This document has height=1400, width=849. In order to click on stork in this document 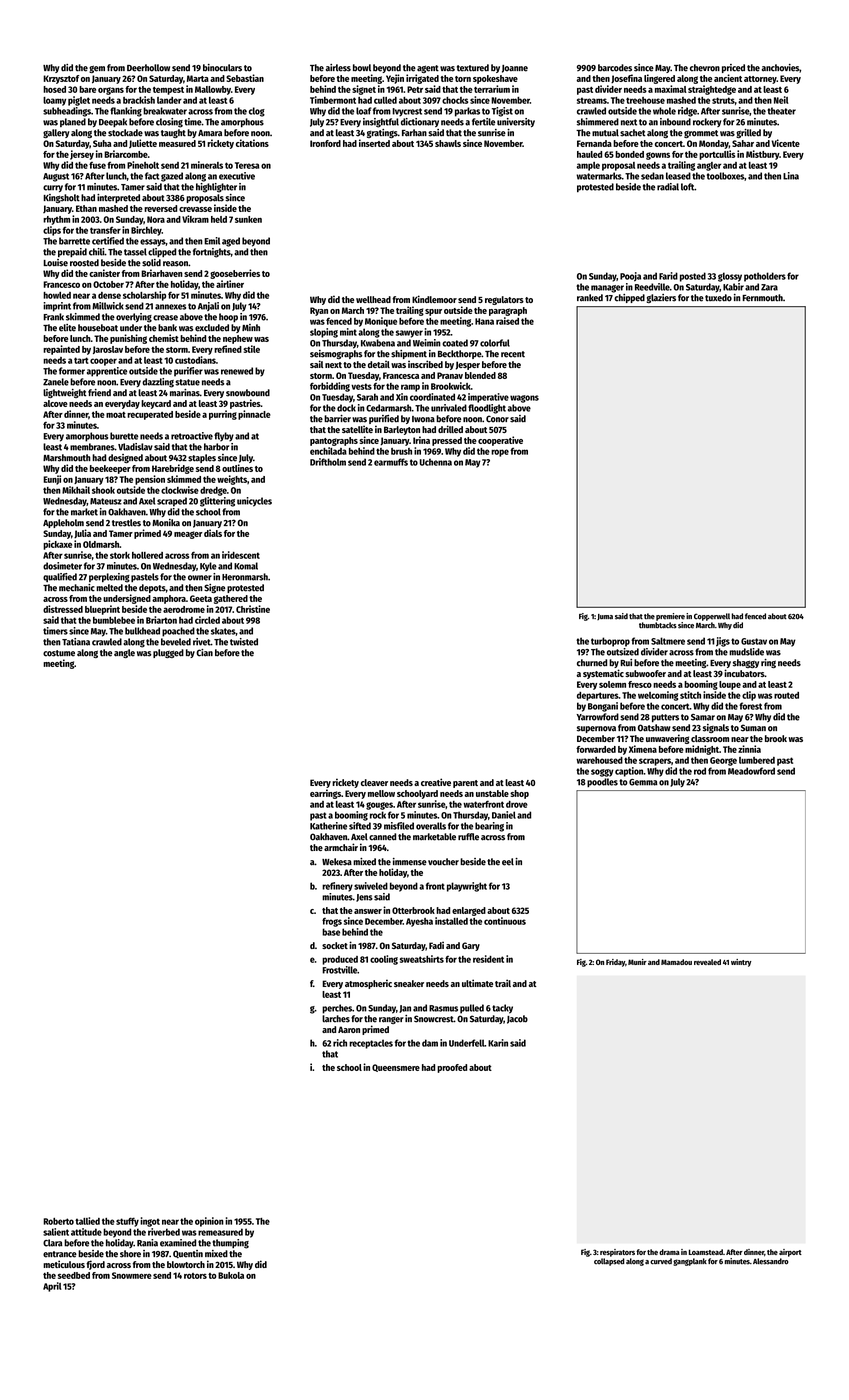, I will do `click(120, 555)`.
